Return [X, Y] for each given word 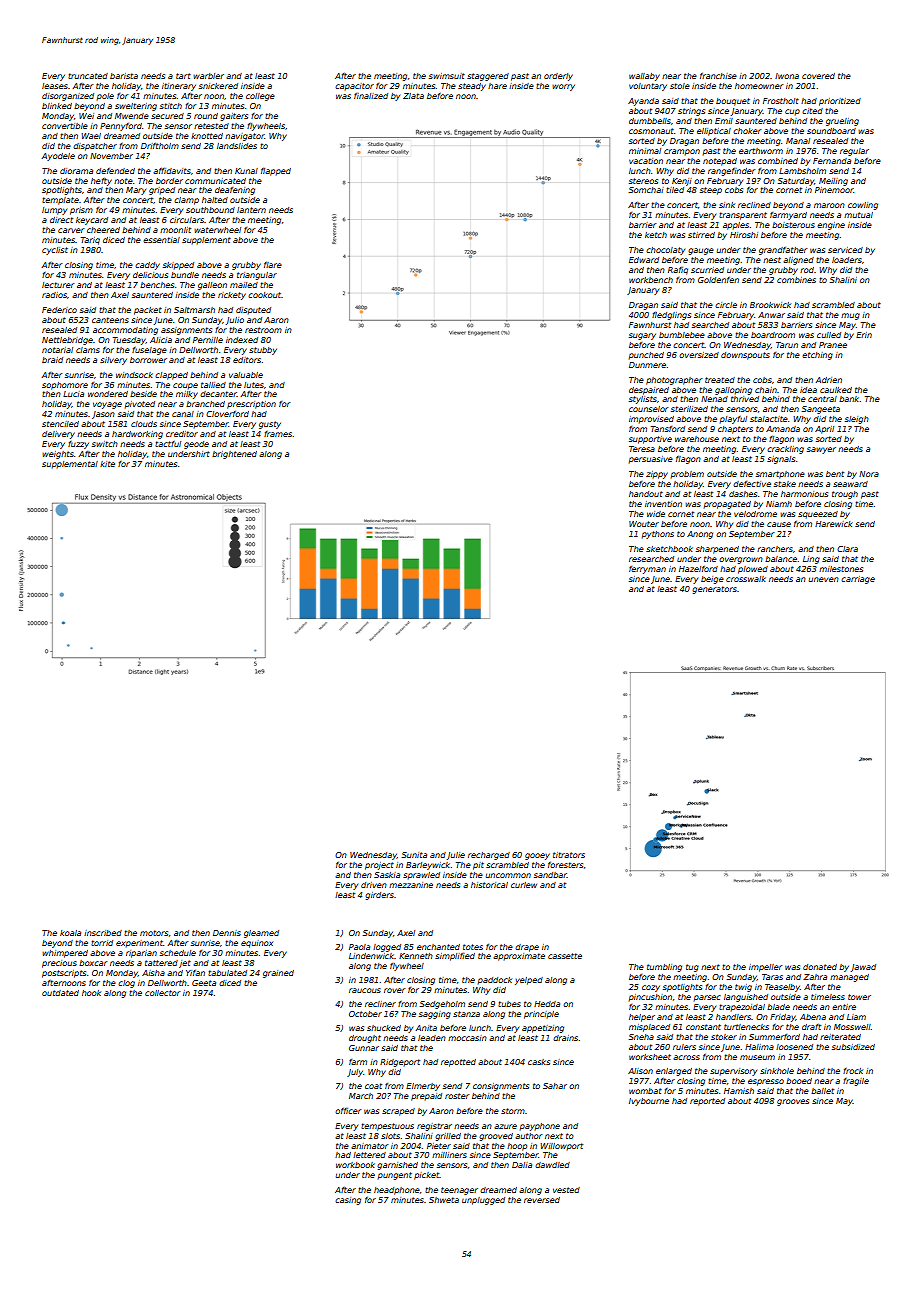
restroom [263, 330]
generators [714, 590]
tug [692, 968]
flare [273, 265]
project [379, 866]
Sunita [414, 855]
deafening [235, 191]
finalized [371, 96]
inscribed [103, 933]
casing [348, 1201]
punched [646, 356]
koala [70, 933]
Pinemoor [834, 190]
